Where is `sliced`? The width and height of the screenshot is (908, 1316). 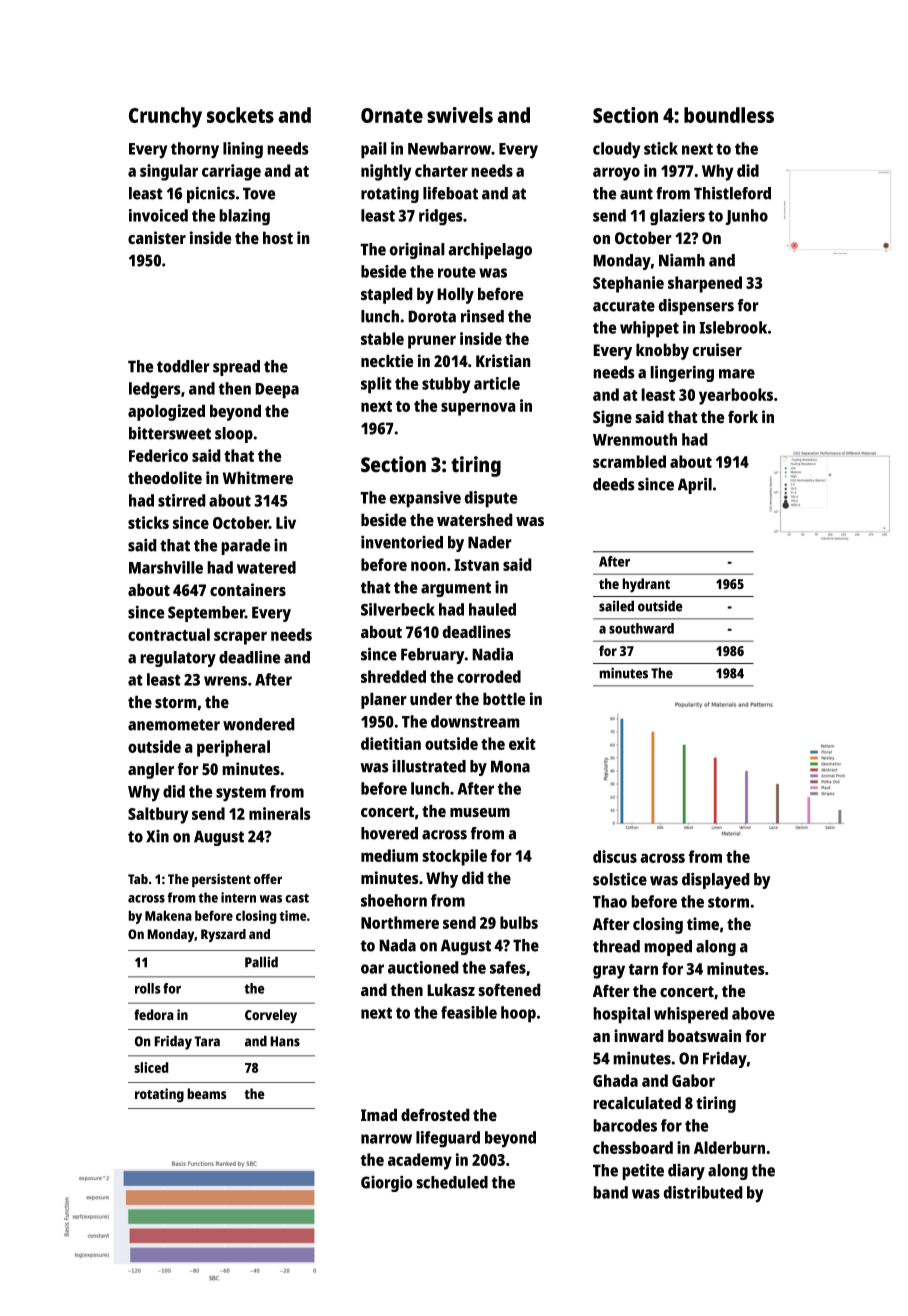 sliced is located at coordinates (151, 1067).
